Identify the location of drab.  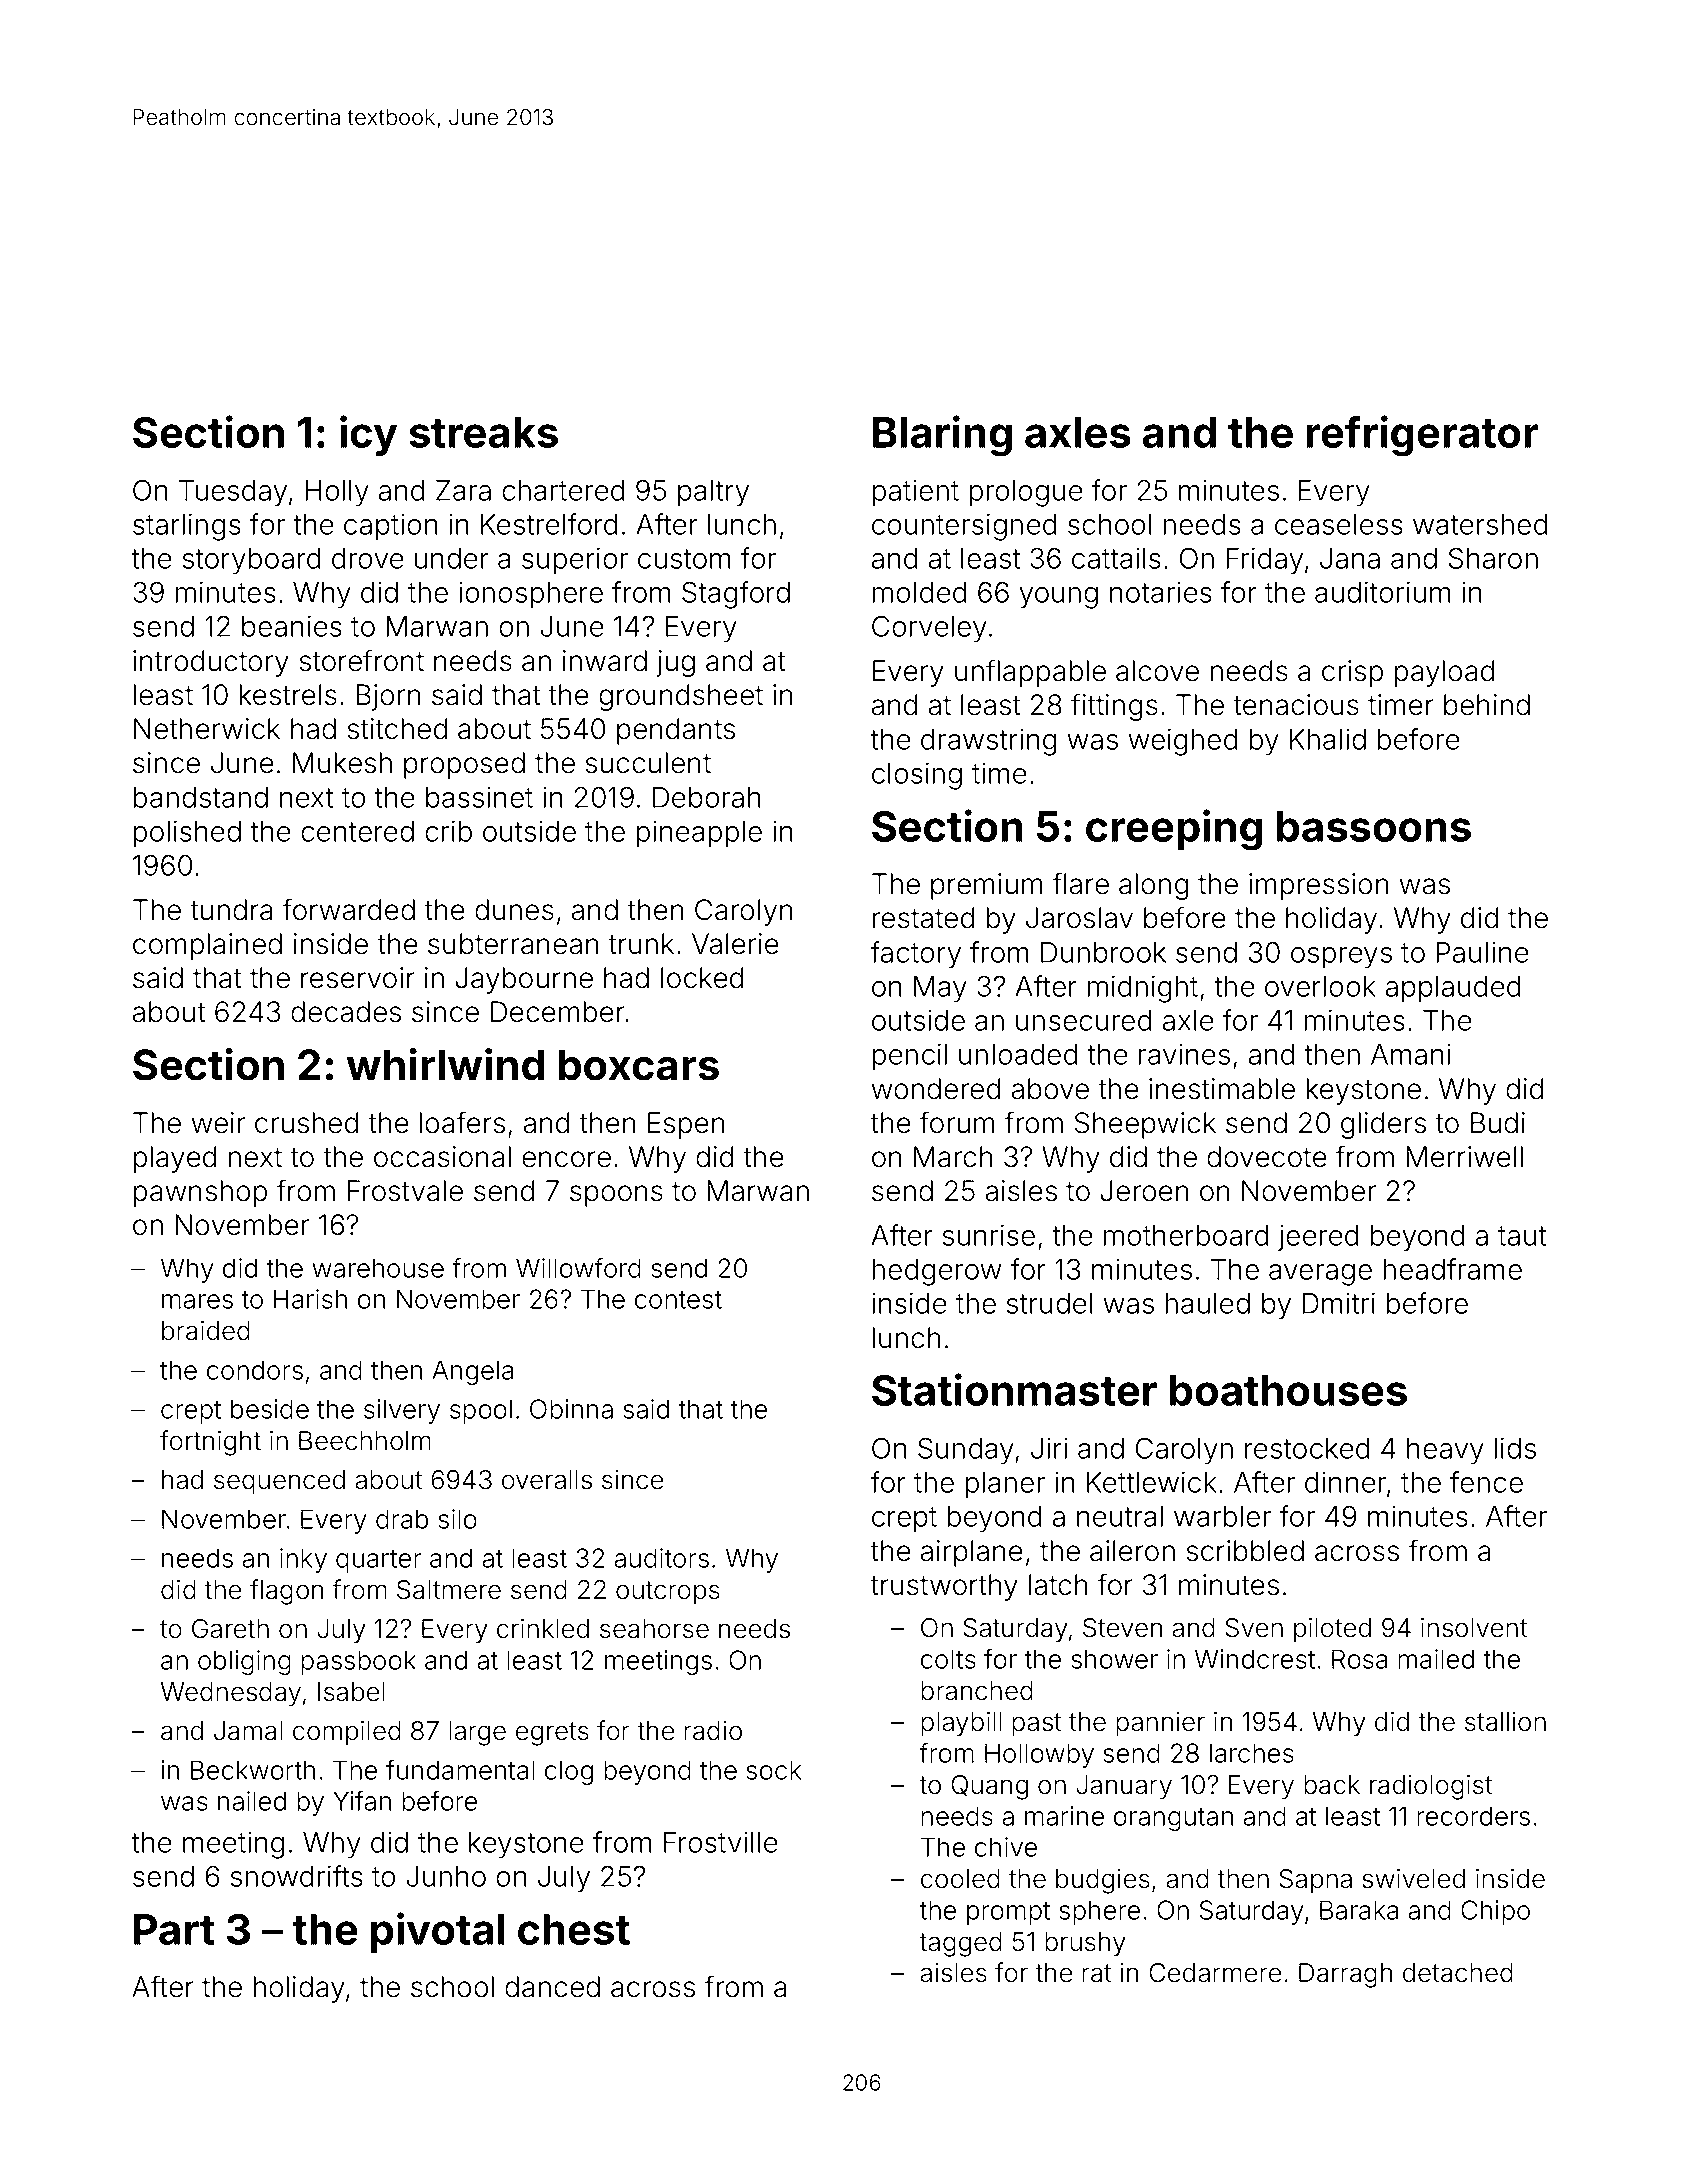
(402, 1519).
